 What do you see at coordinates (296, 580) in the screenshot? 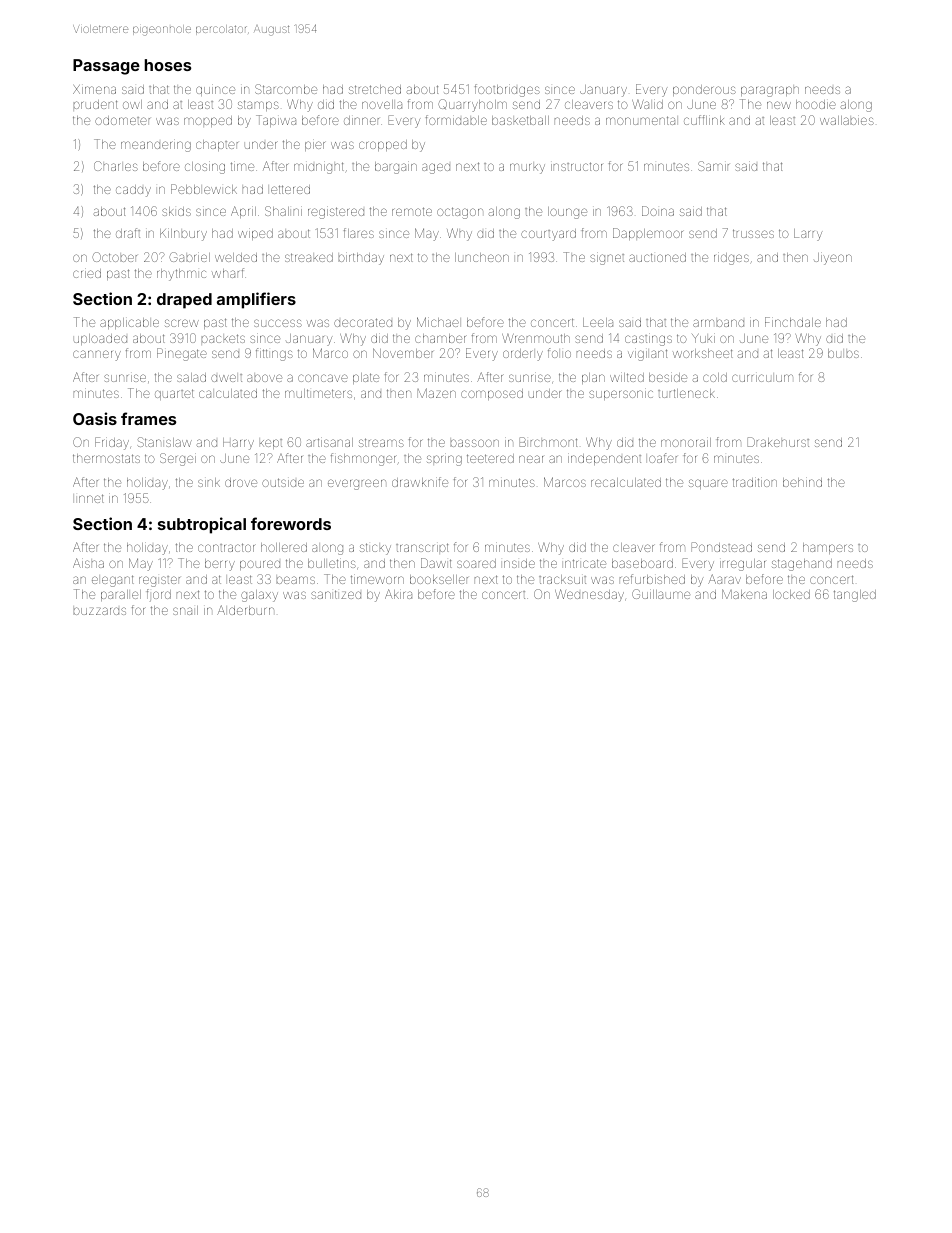
I see `beams` at bounding box center [296, 580].
